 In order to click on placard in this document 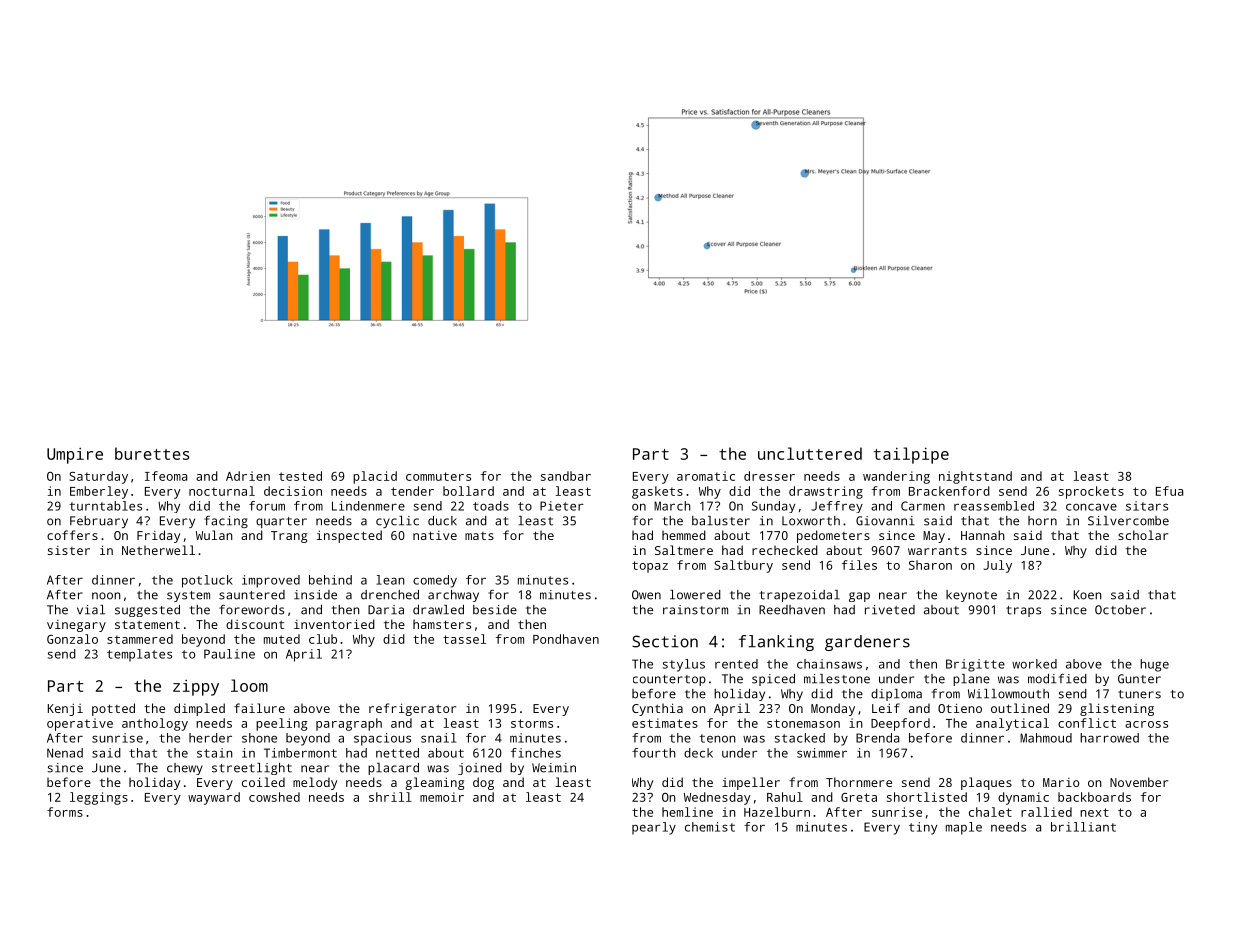, I will do `click(393, 769)`.
